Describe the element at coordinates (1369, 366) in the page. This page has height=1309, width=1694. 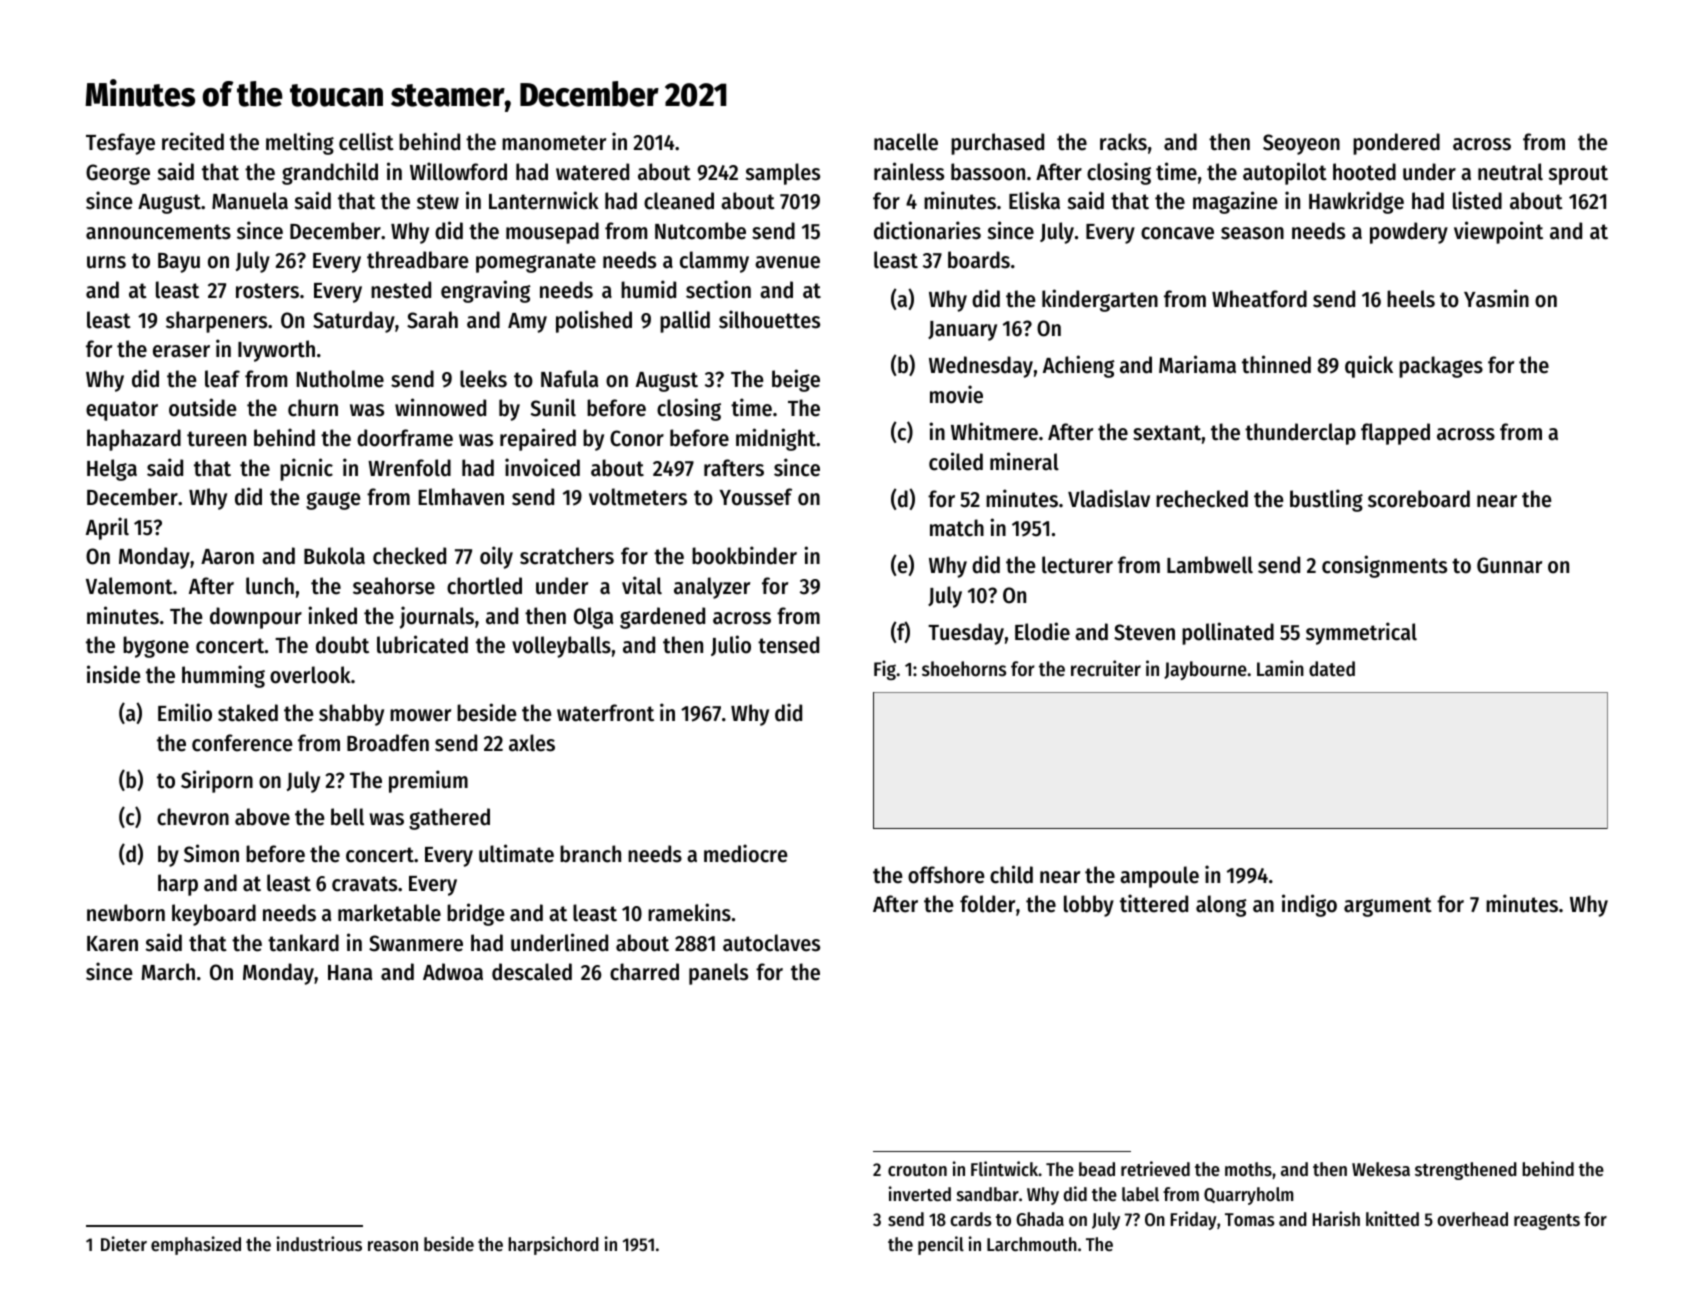
I see `quick` at that location.
